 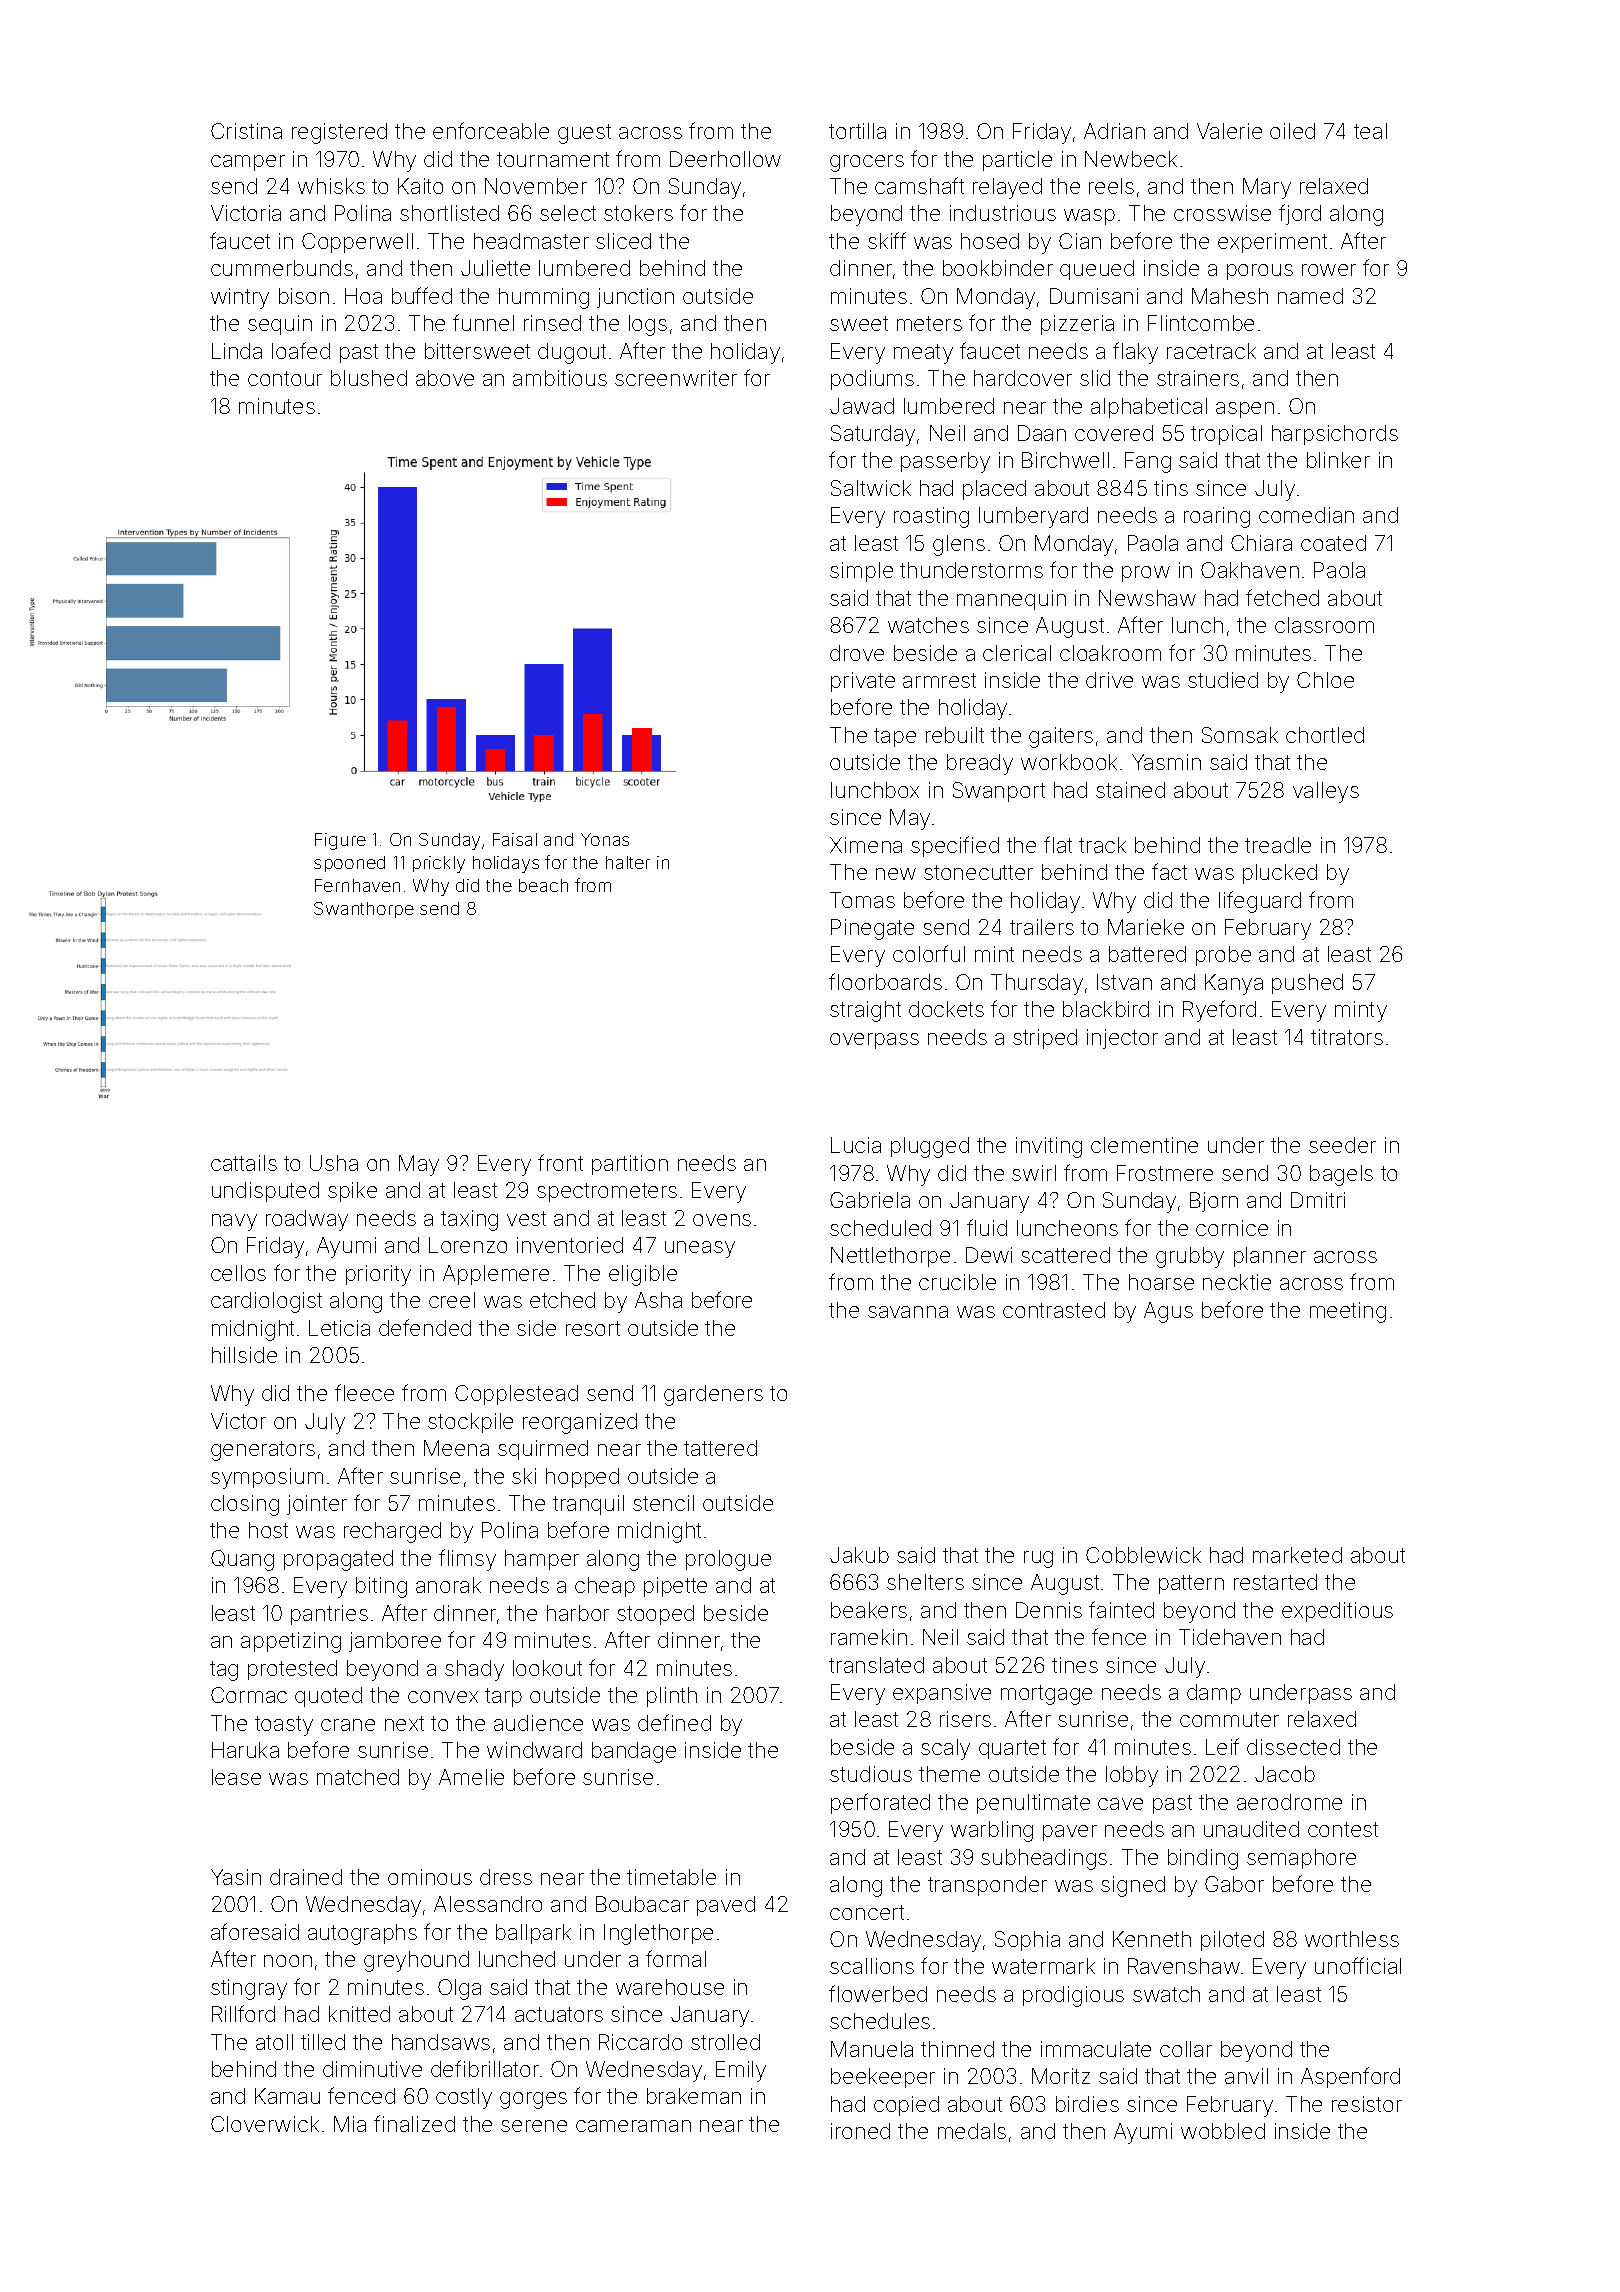 What do you see at coordinates (265, 2124) in the screenshot?
I see `Cloverwick` at bounding box center [265, 2124].
